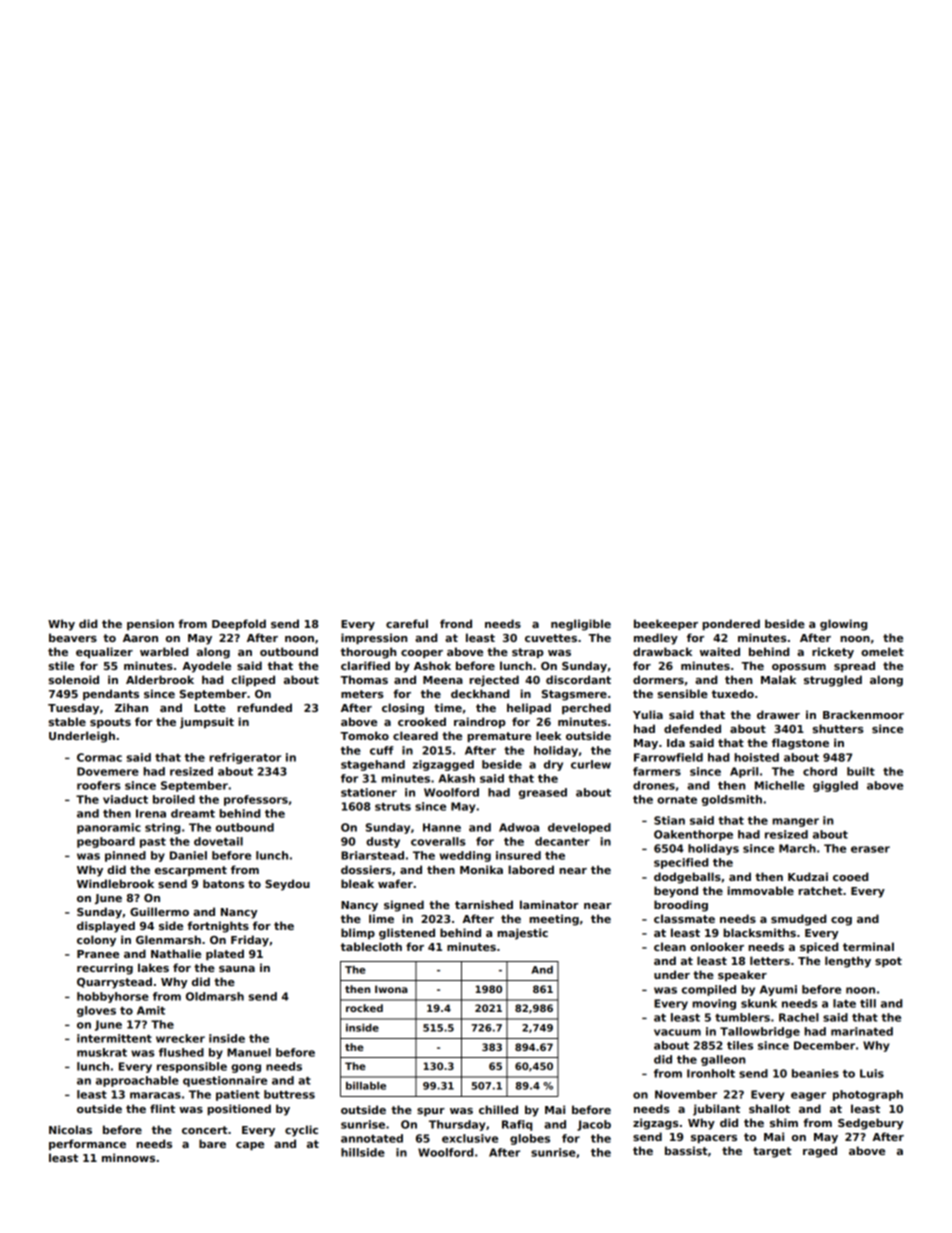  What do you see at coordinates (838, 728) in the screenshot?
I see `shutters` at bounding box center [838, 728].
